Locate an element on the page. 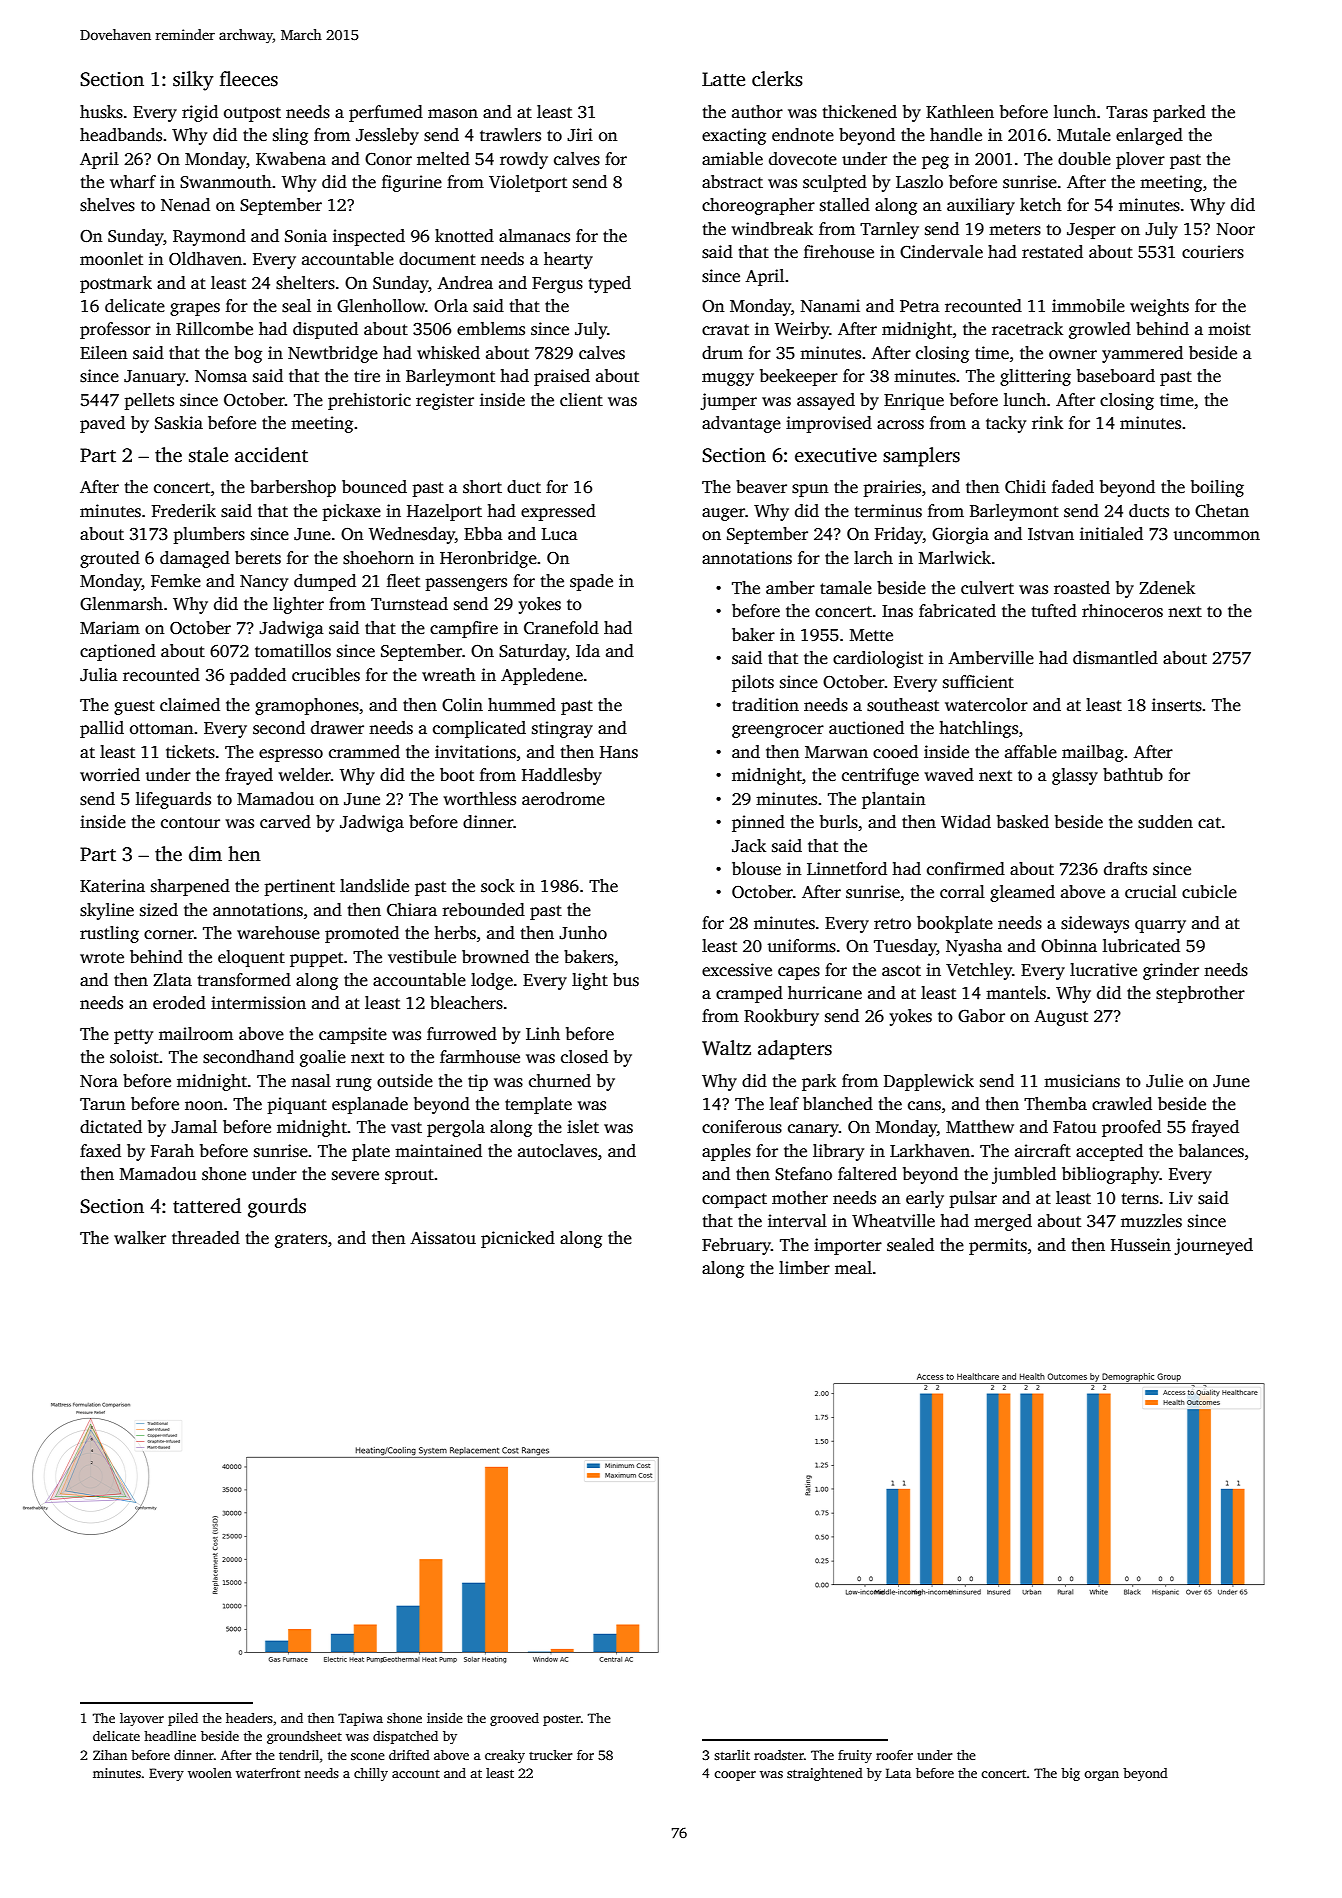 The width and height of the page is (1342, 1898). puppet is located at coordinates (316, 959).
